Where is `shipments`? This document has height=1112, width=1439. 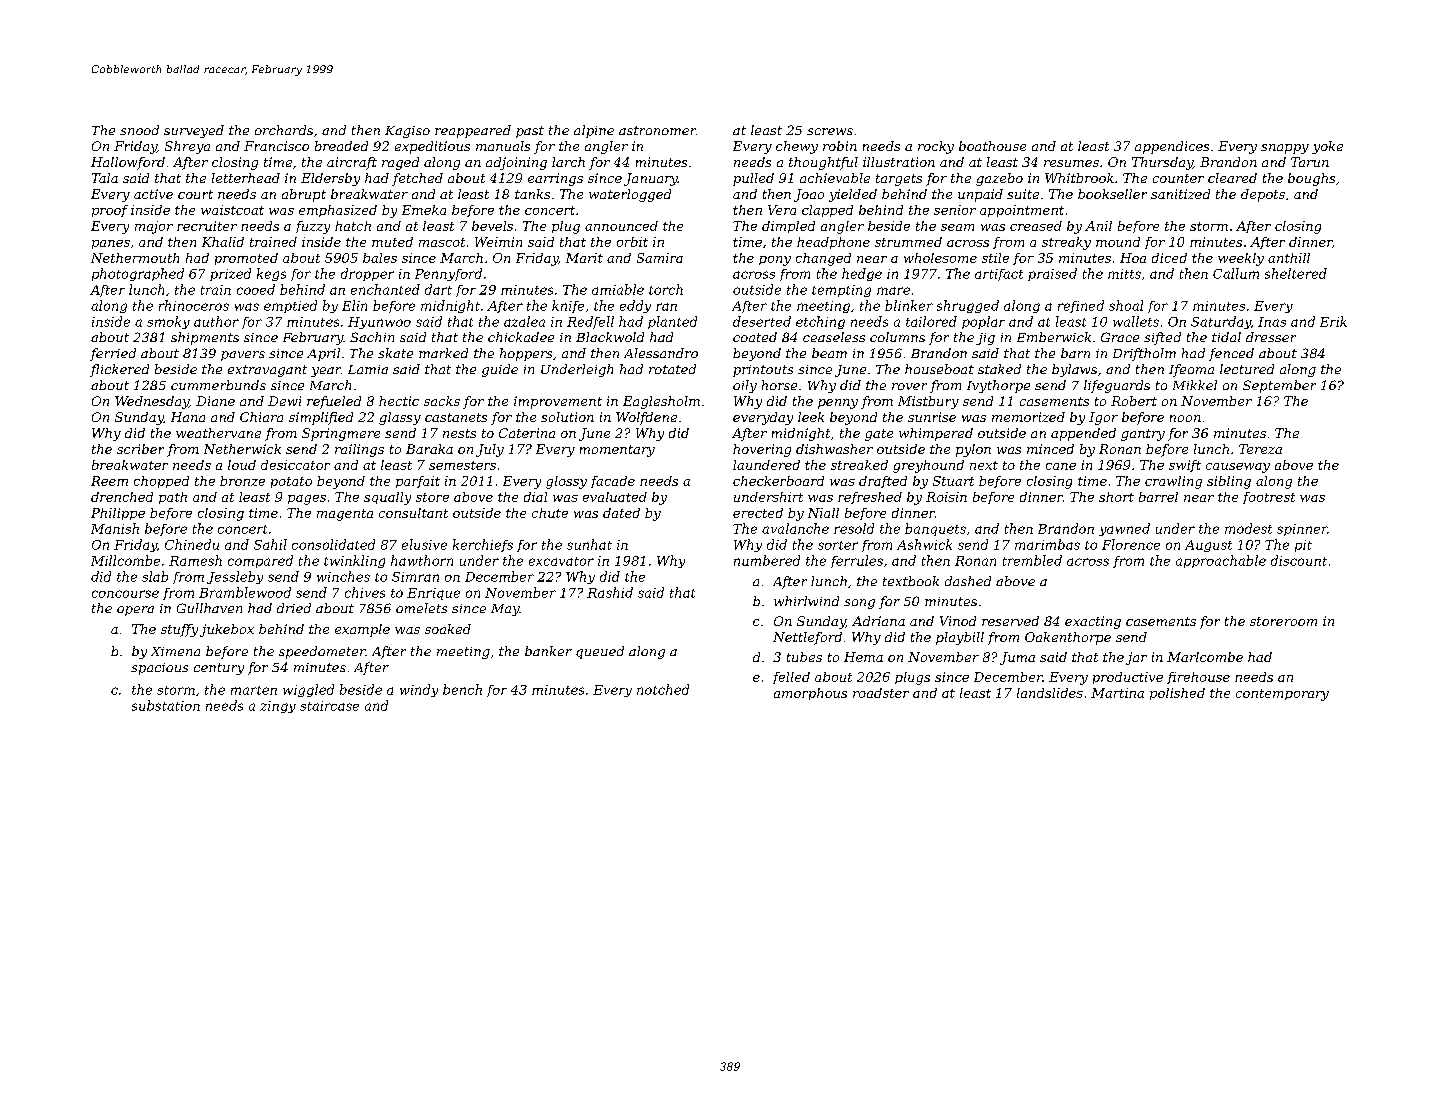 shipments is located at coordinates (205, 338).
